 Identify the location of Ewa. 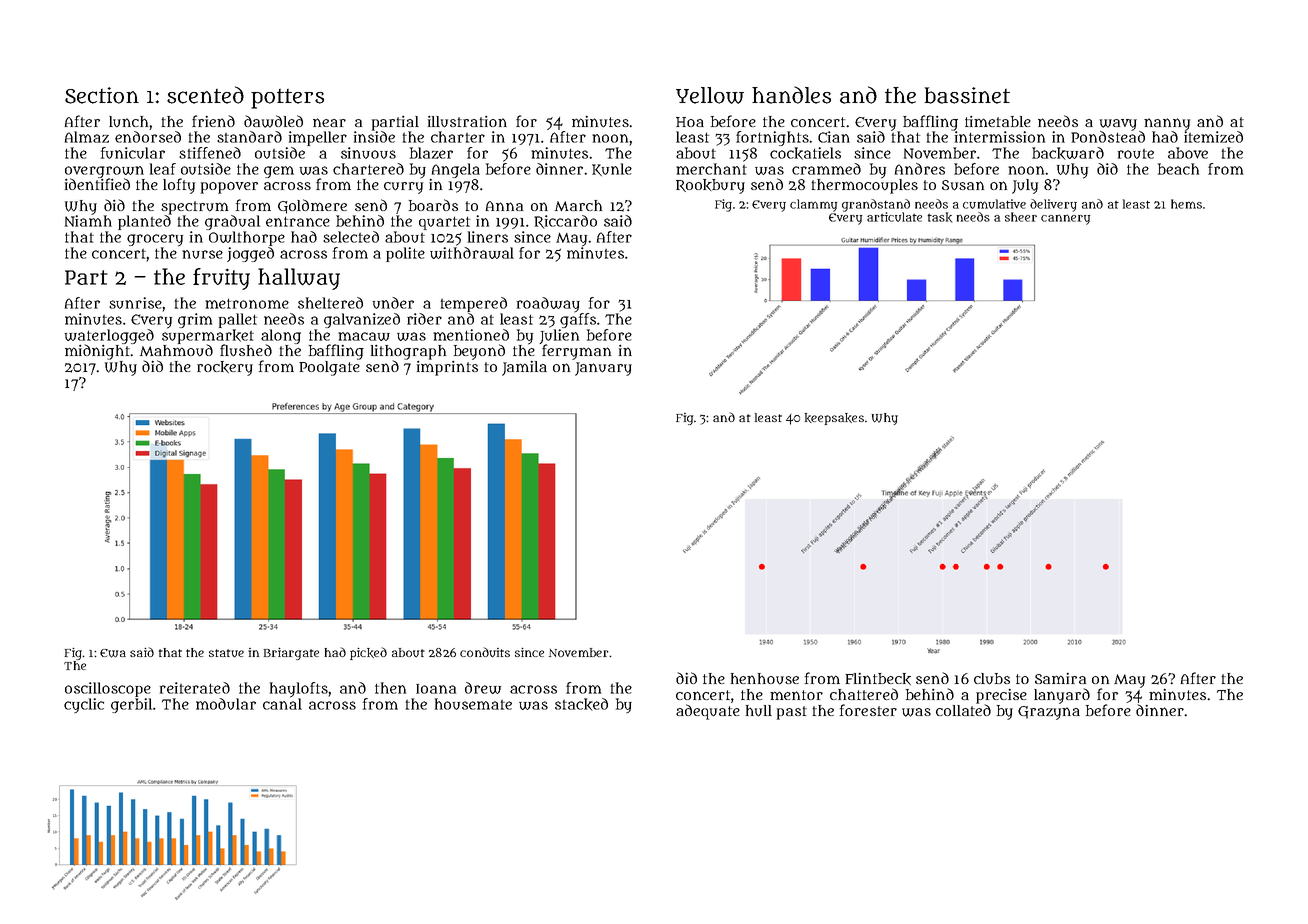
(113, 653).
